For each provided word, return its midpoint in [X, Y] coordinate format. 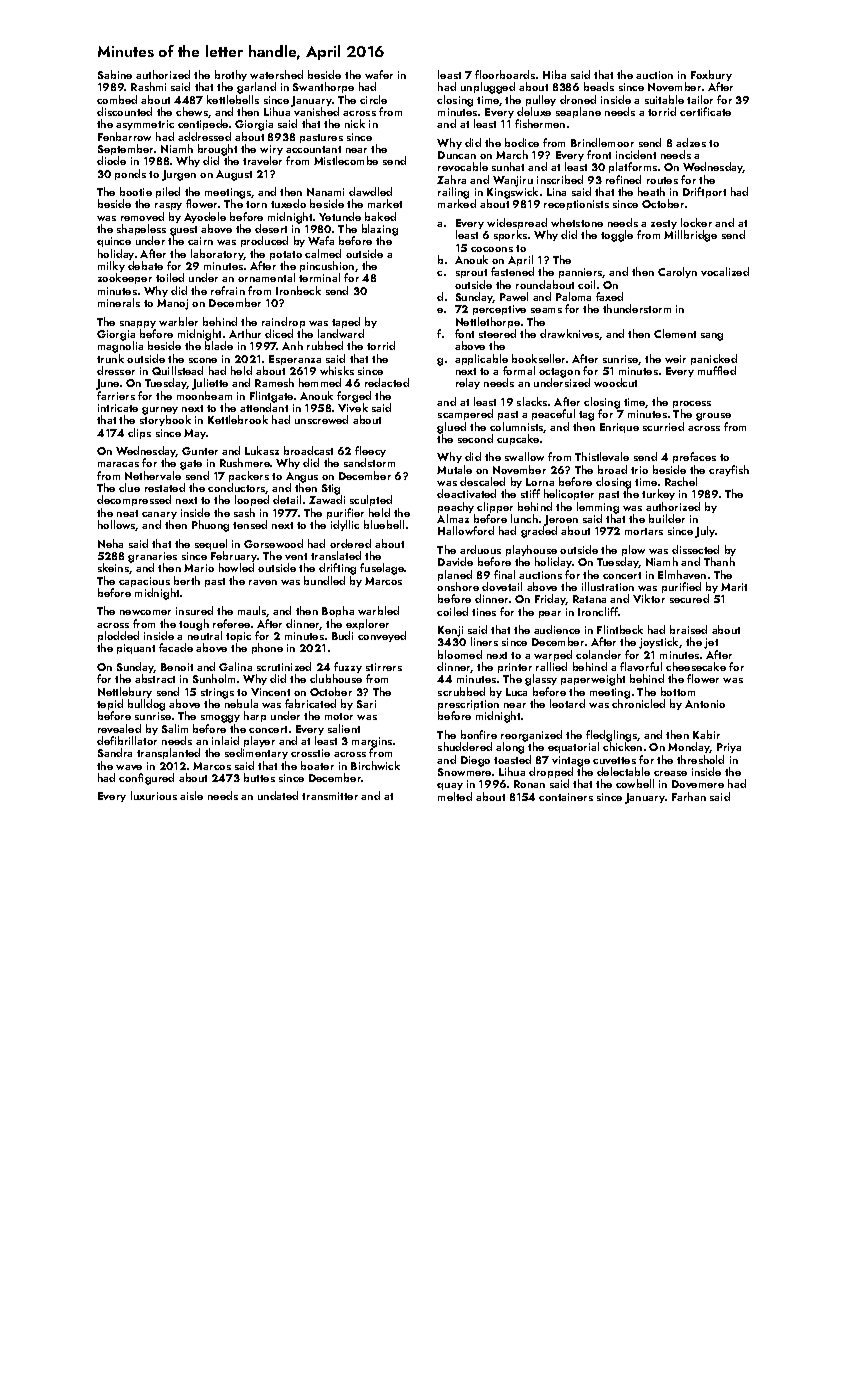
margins [372, 743]
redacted [387, 382]
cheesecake [696, 666]
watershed [276, 74]
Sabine [115, 74]
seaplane [578, 112]
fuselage [382, 569]
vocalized [725, 271]
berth [187, 580]
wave [129, 767]
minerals [119, 302]
